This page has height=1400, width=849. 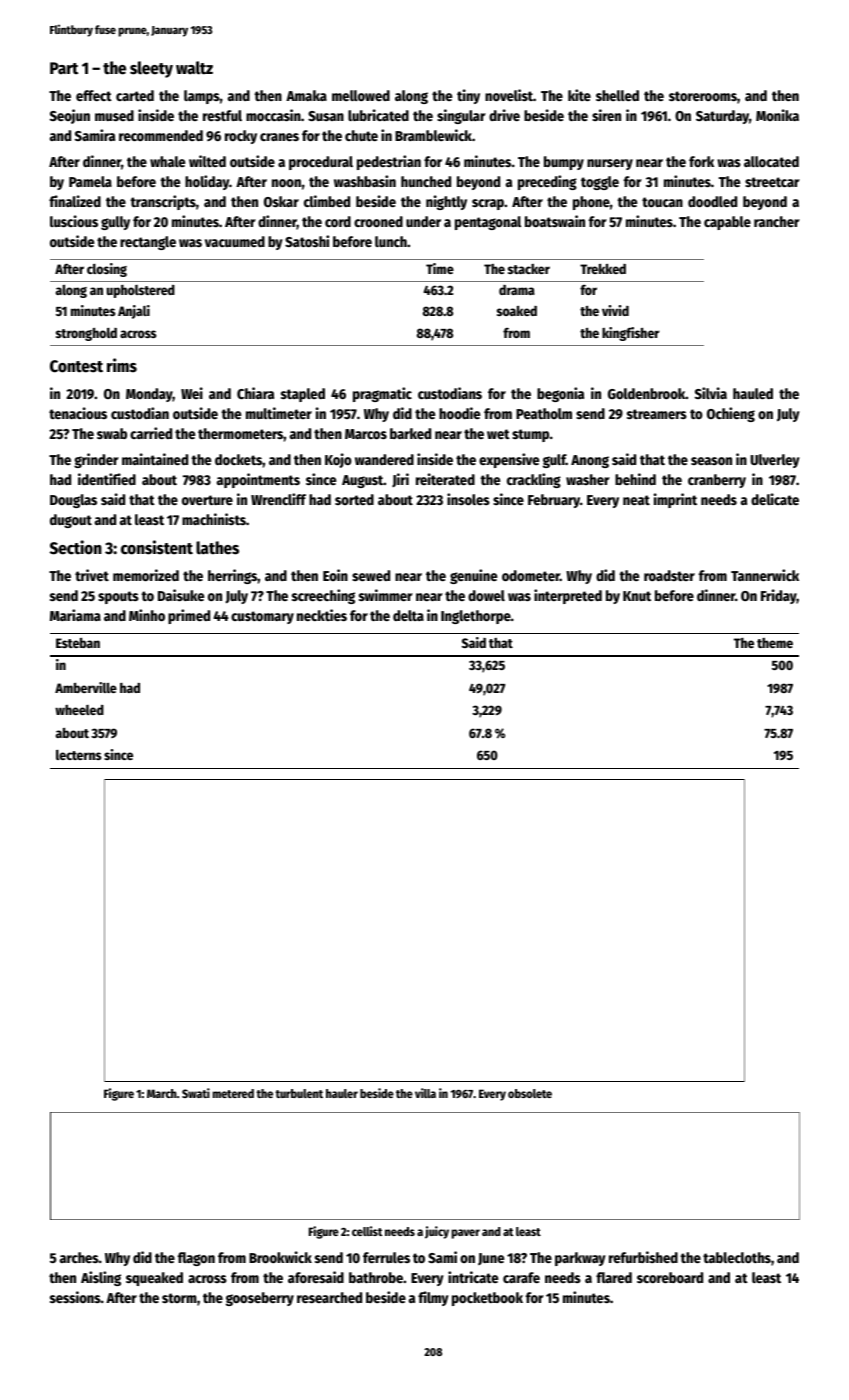 What do you see at coordinates (196, 1093) in the page?
I see `Swati` at bounding box center [196, 1093].
